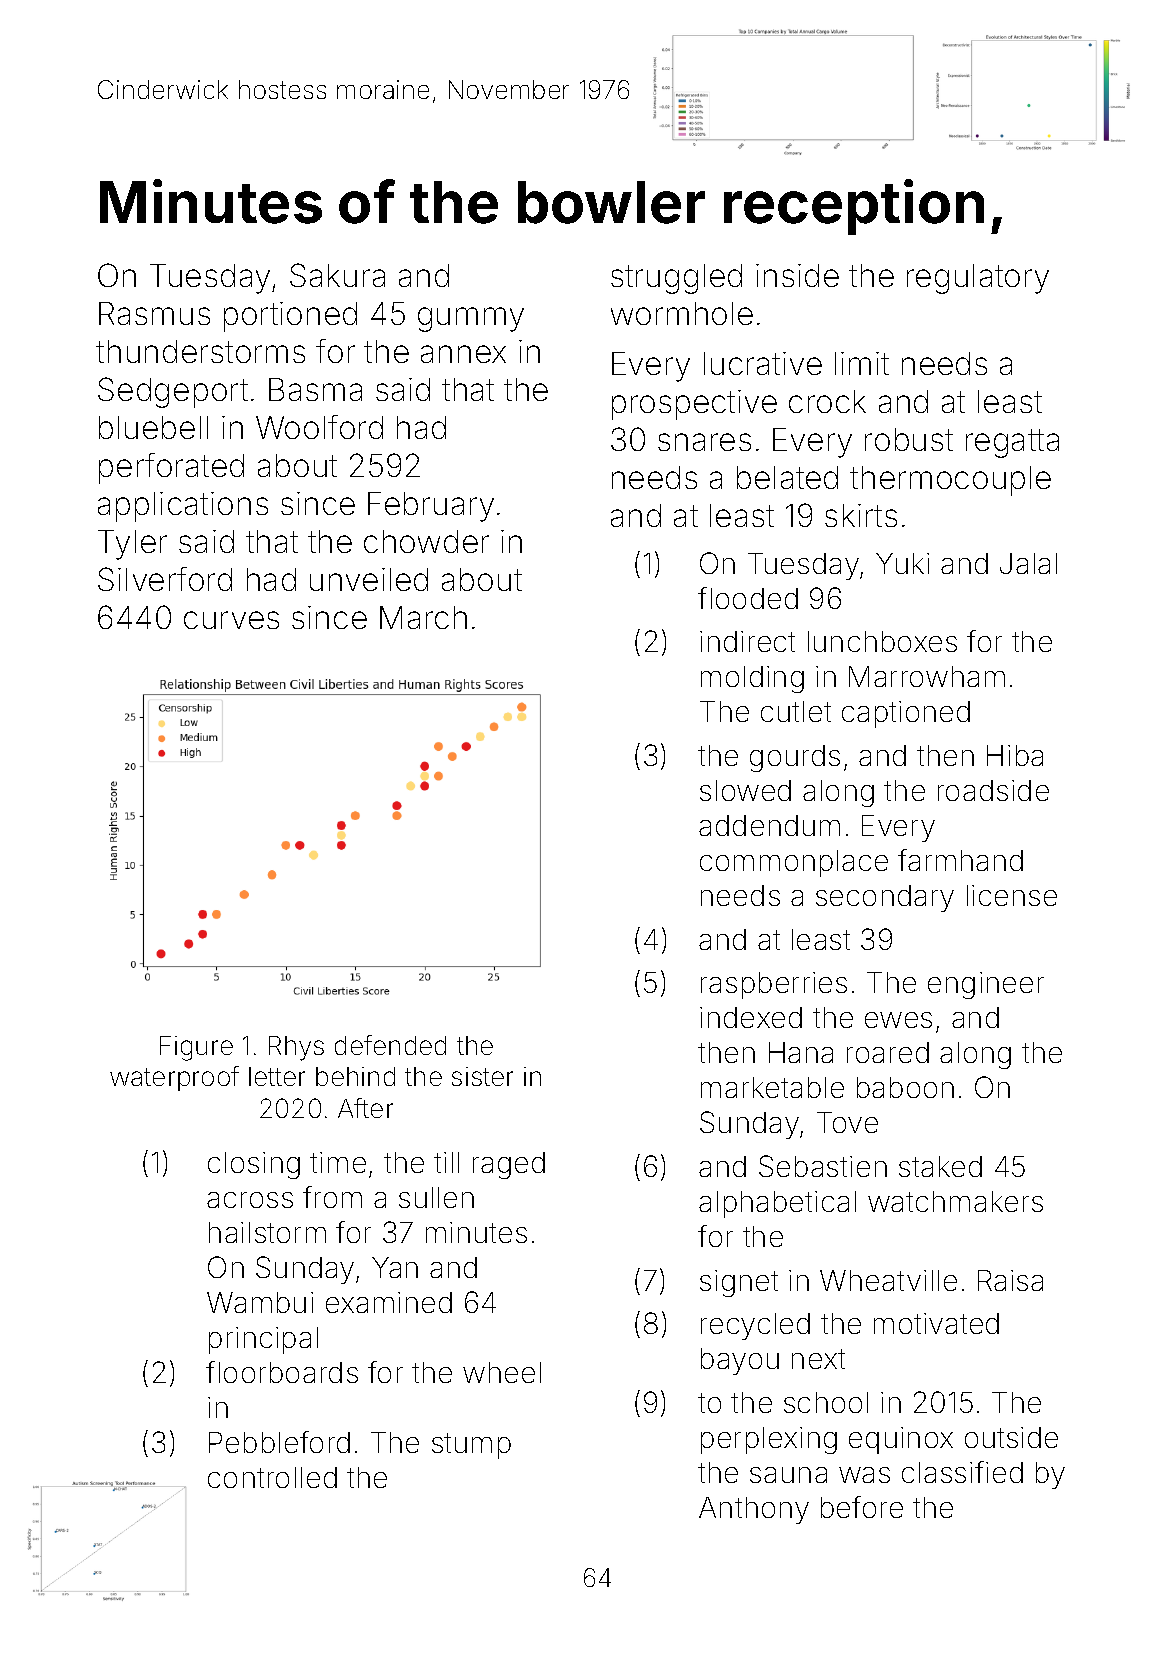 Image resolution: width=1165 pixels, height=1654 pixels. What do you see at coordinates (818, 1359) in the image?
I see `next` at bounding box center [818, 1359].
